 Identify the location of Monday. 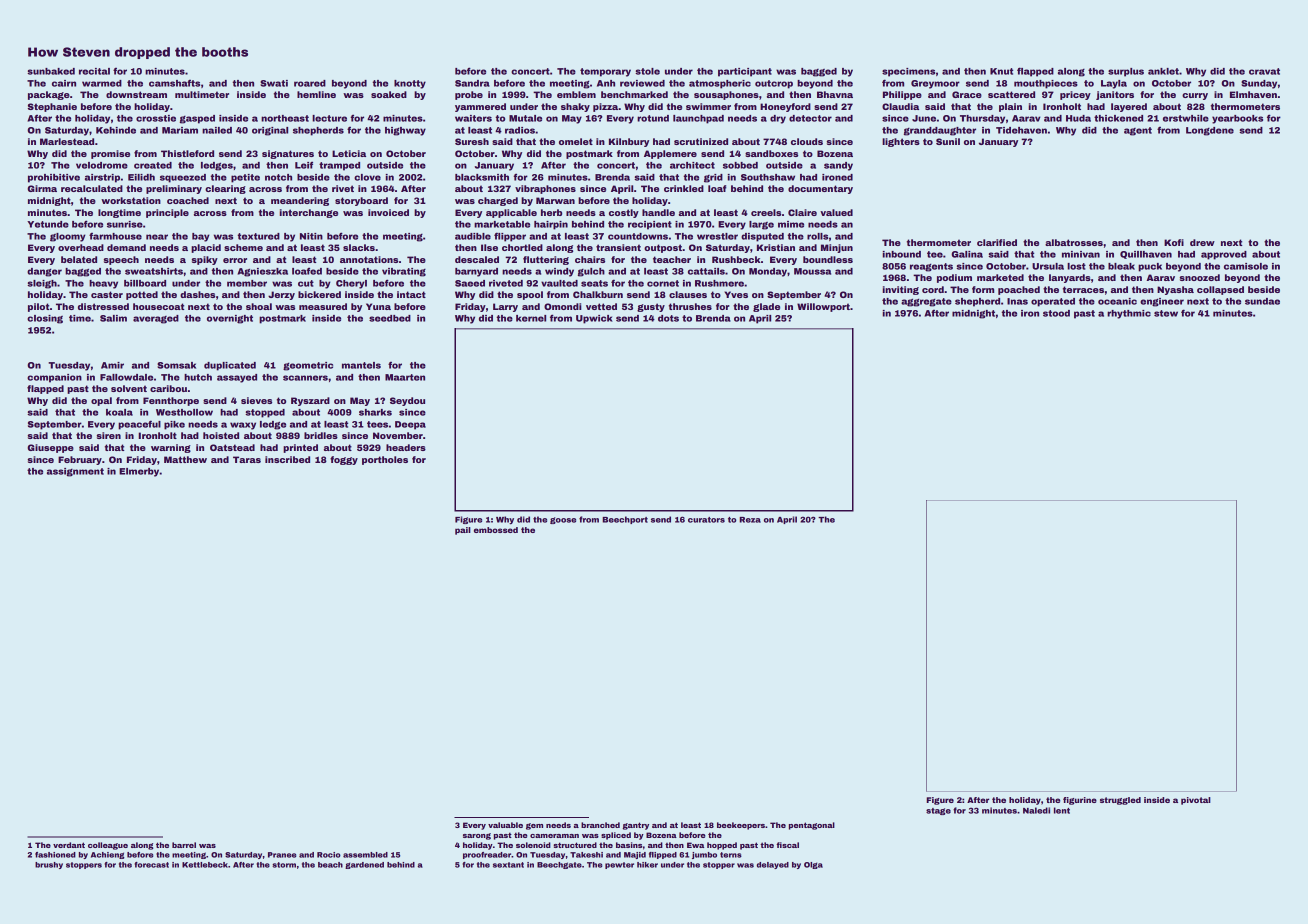
(768, 272).
